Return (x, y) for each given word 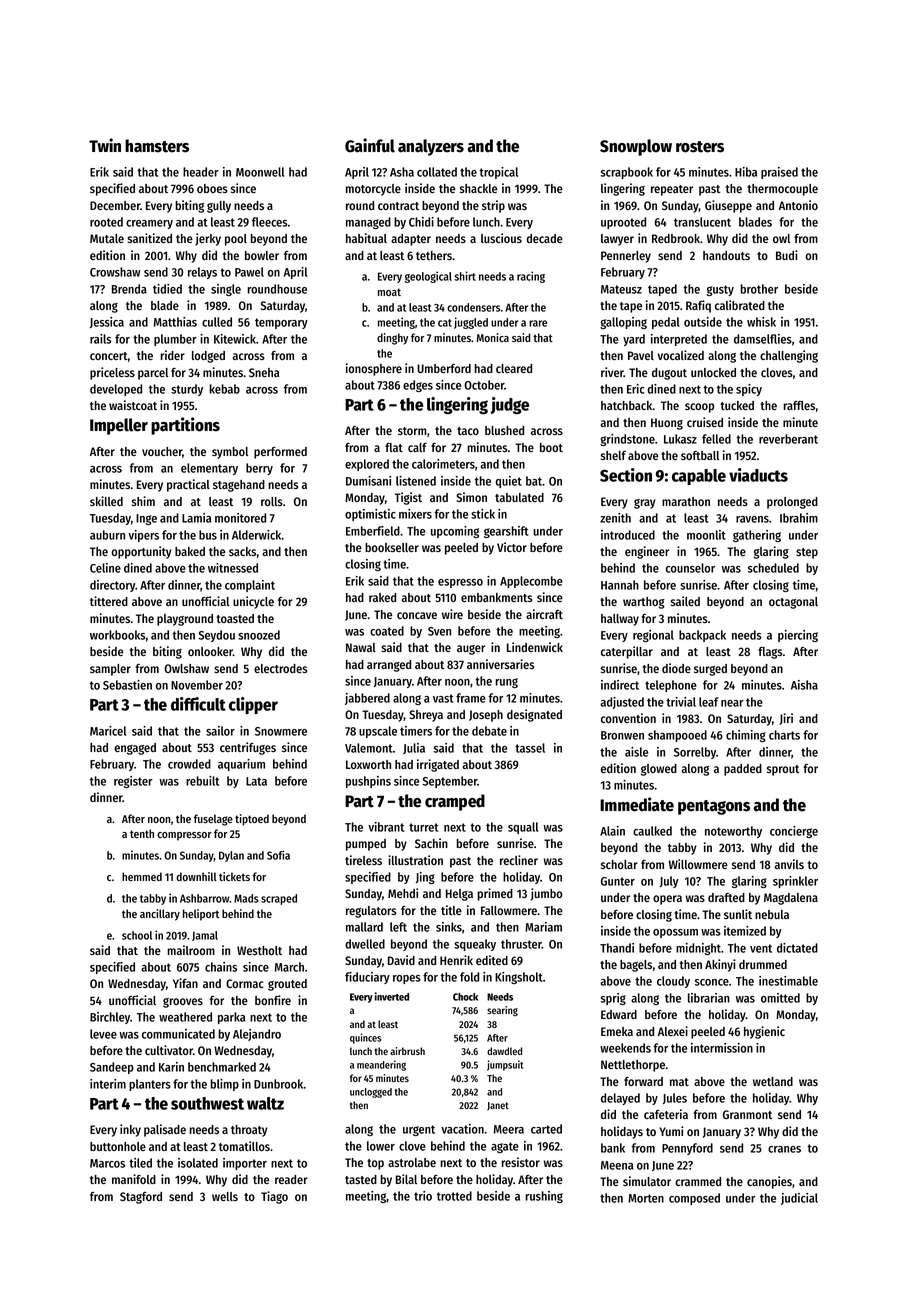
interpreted (679, 340)
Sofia (278, 855)
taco (468, 431)
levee (103, 1034)
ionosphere (374, 369)
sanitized (149, 238)
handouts (726, 255)
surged (710, 670)
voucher (162, 451)
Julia (414, 748)
